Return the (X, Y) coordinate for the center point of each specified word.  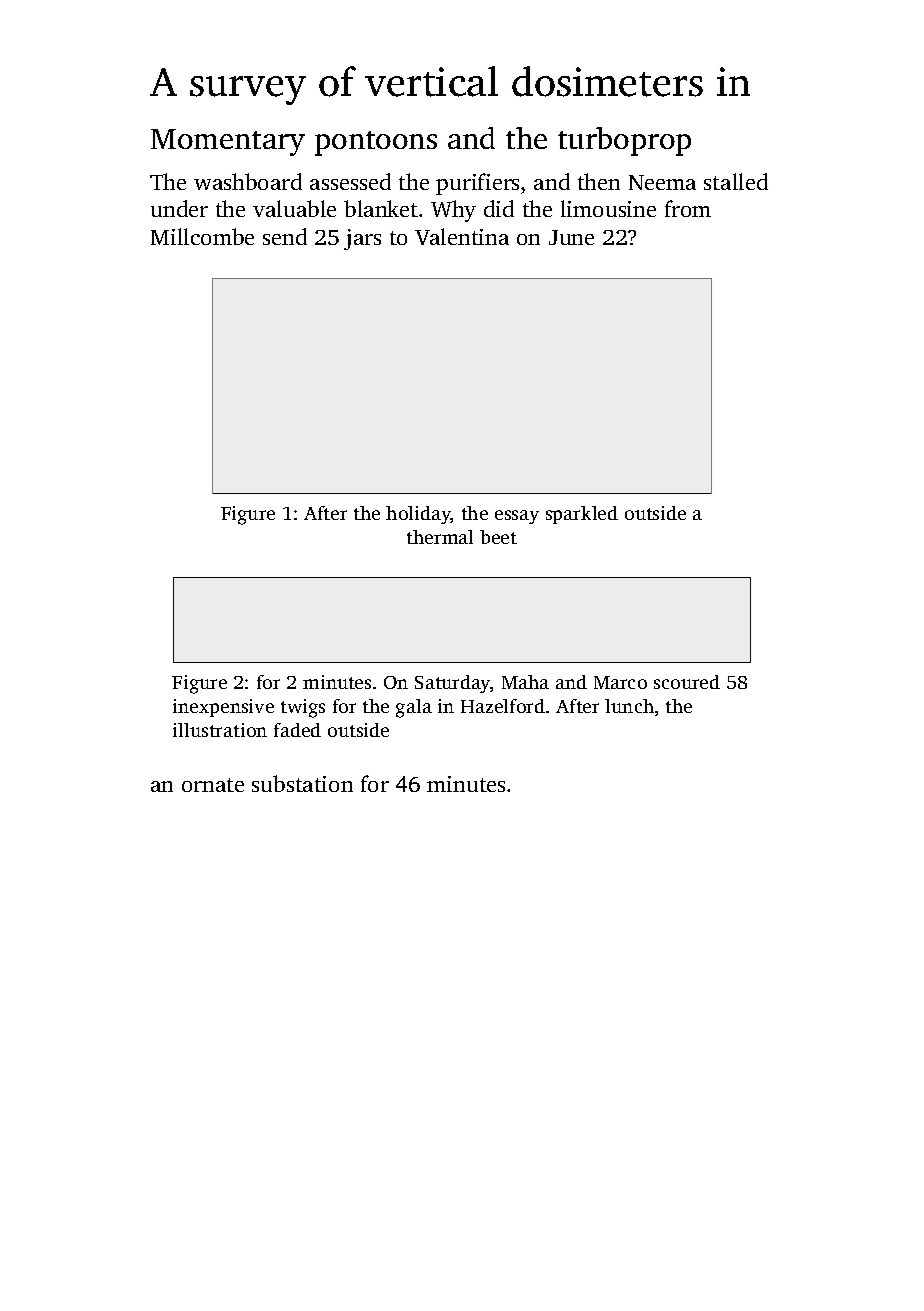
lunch (629, 706)
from (688, 208)
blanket (381, 208)
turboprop (624, 141)
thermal (440, 537)
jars (362, 239)
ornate (213, 785)
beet (498, 537)
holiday (418, 515)
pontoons (376, 143)
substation (302, 783)
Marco (620, 682)
